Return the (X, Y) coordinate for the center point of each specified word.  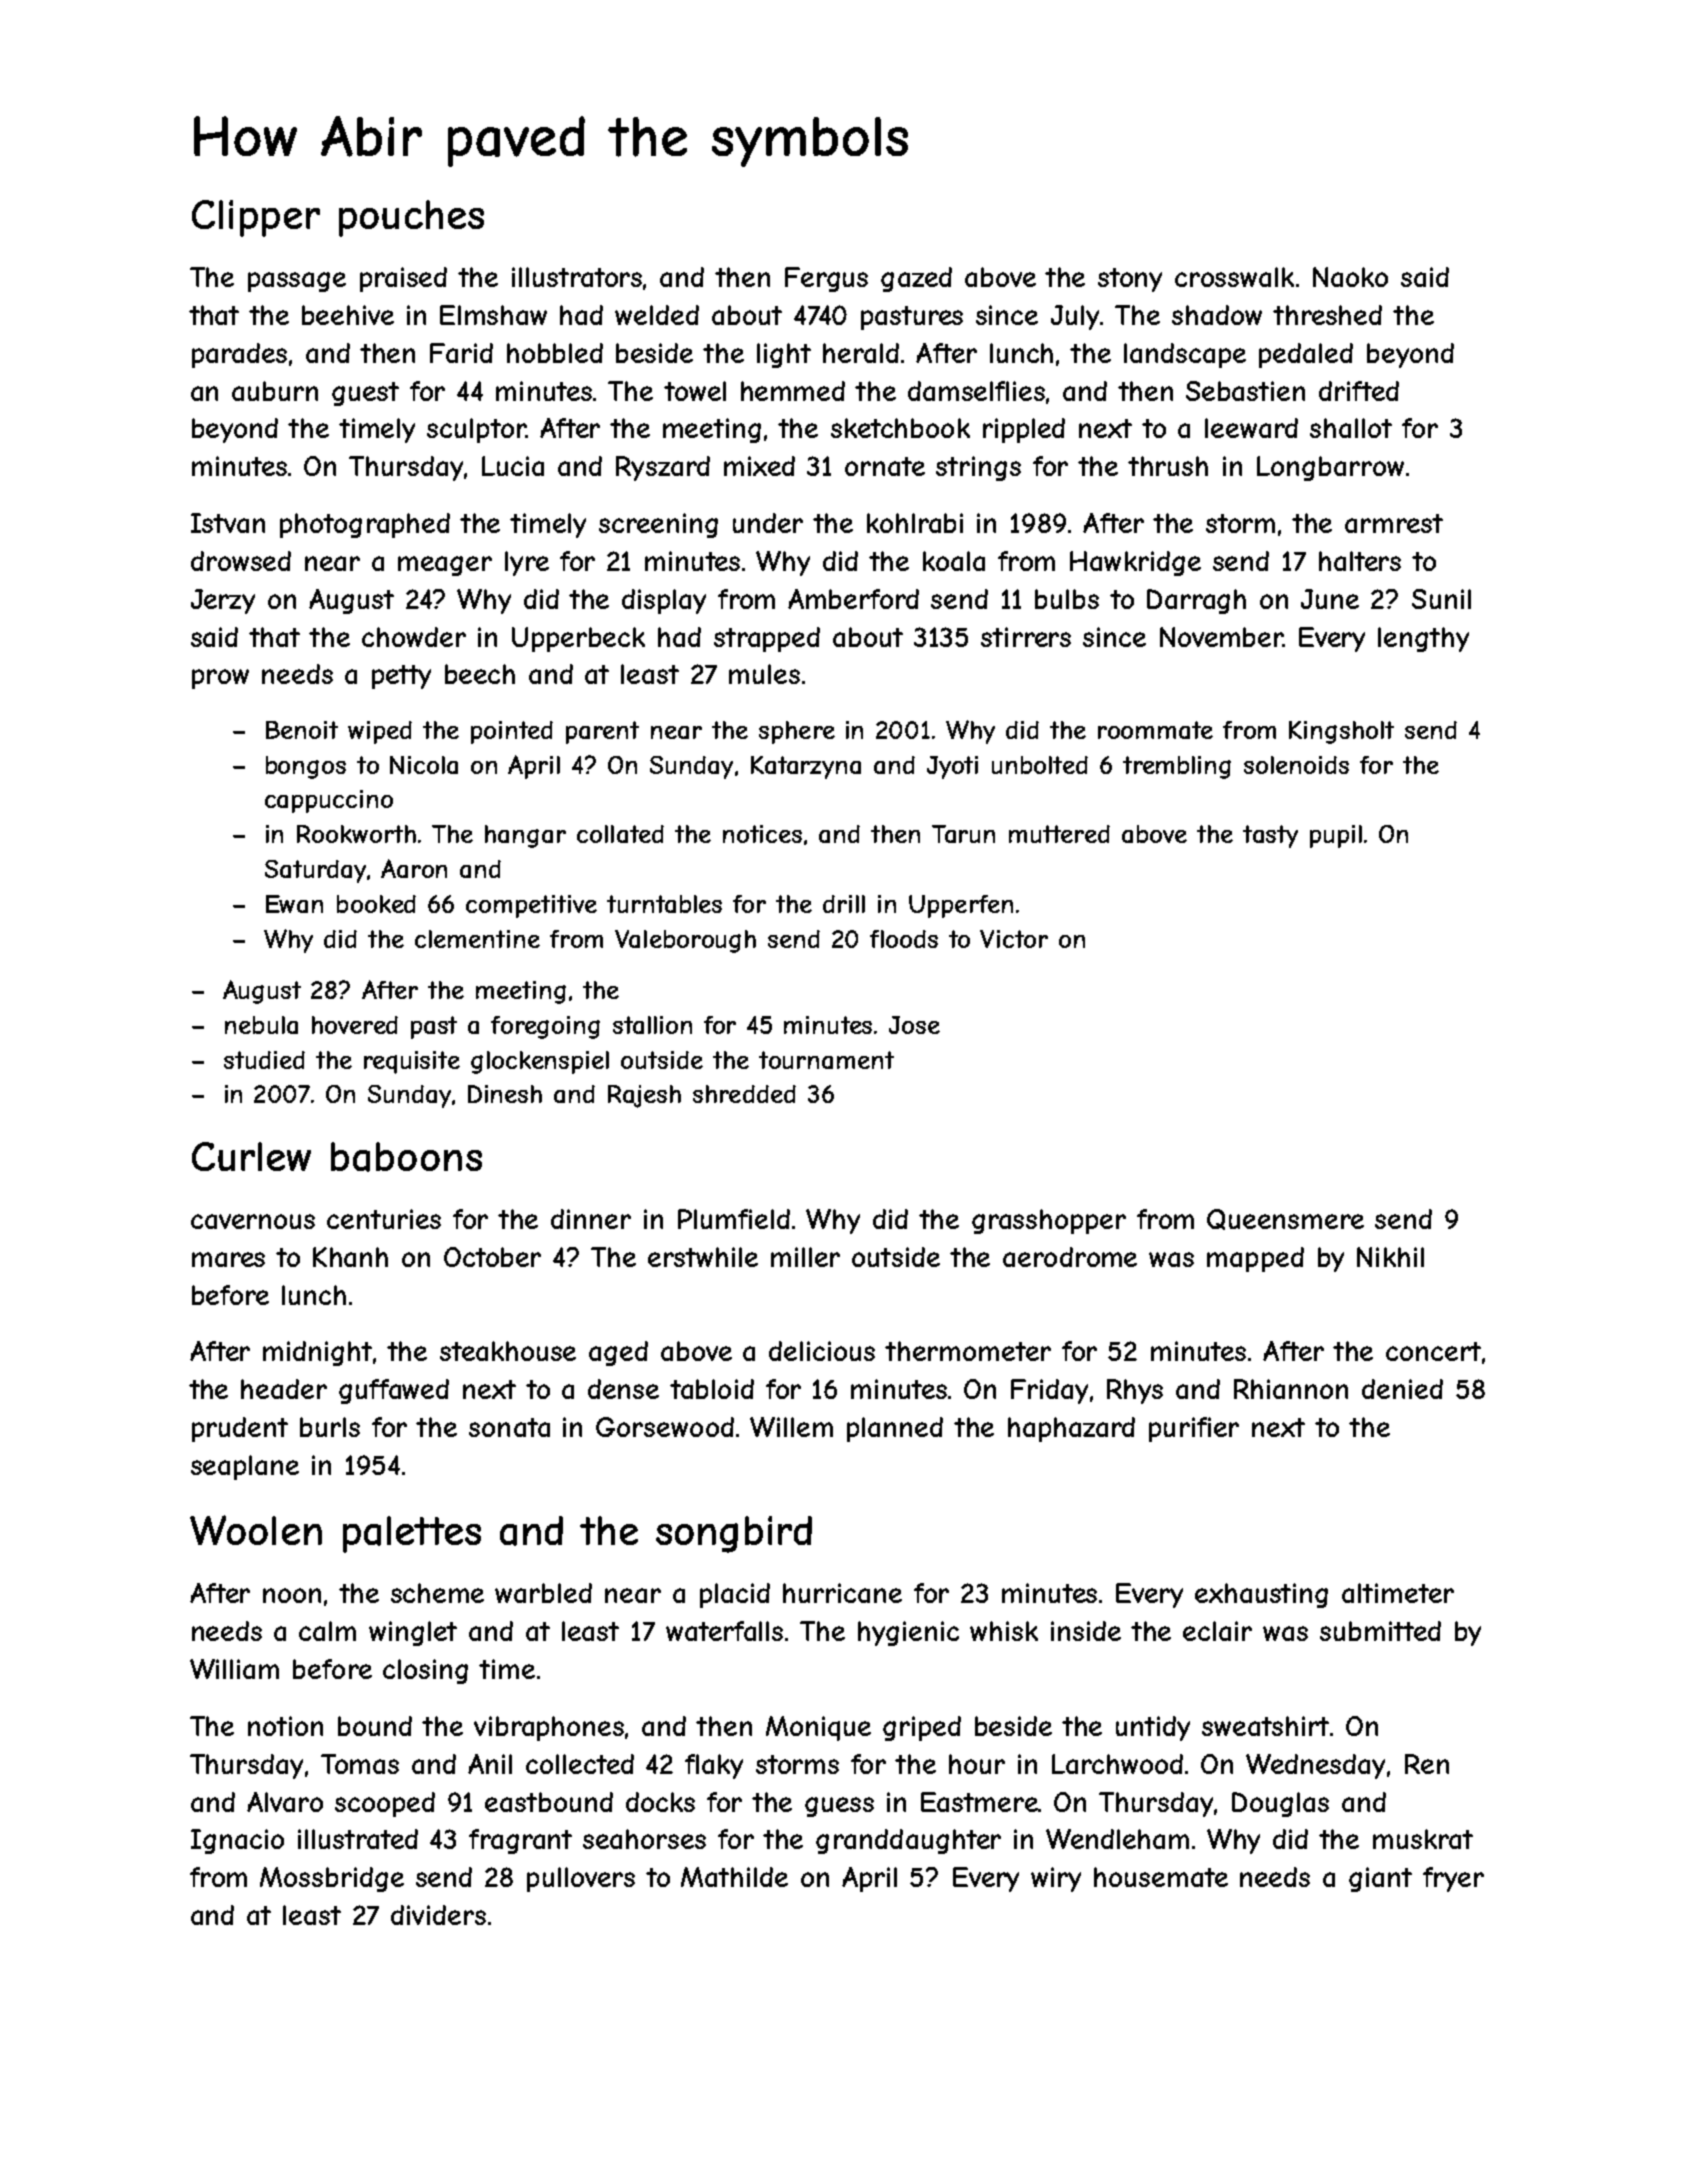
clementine (477, 939)
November (1221, 637)
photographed (365, 525)
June (1330, 599)
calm (327, 1631)
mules (764, 674)
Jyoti (952, 767)
